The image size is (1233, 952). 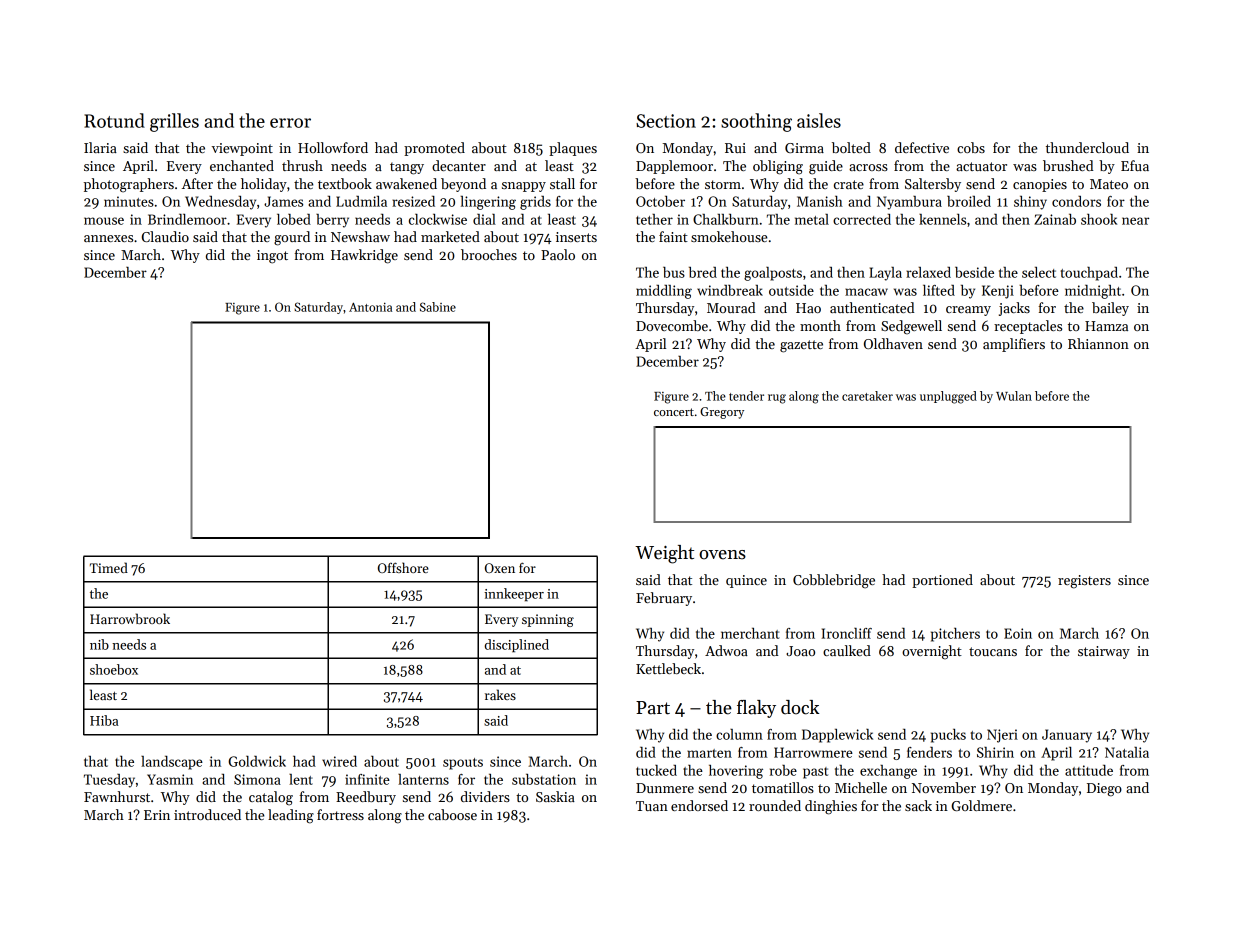 What do you see at coordinates (1104, 790) in the screenshot?
I see `Diego` at bounding box center [1104, 790].
